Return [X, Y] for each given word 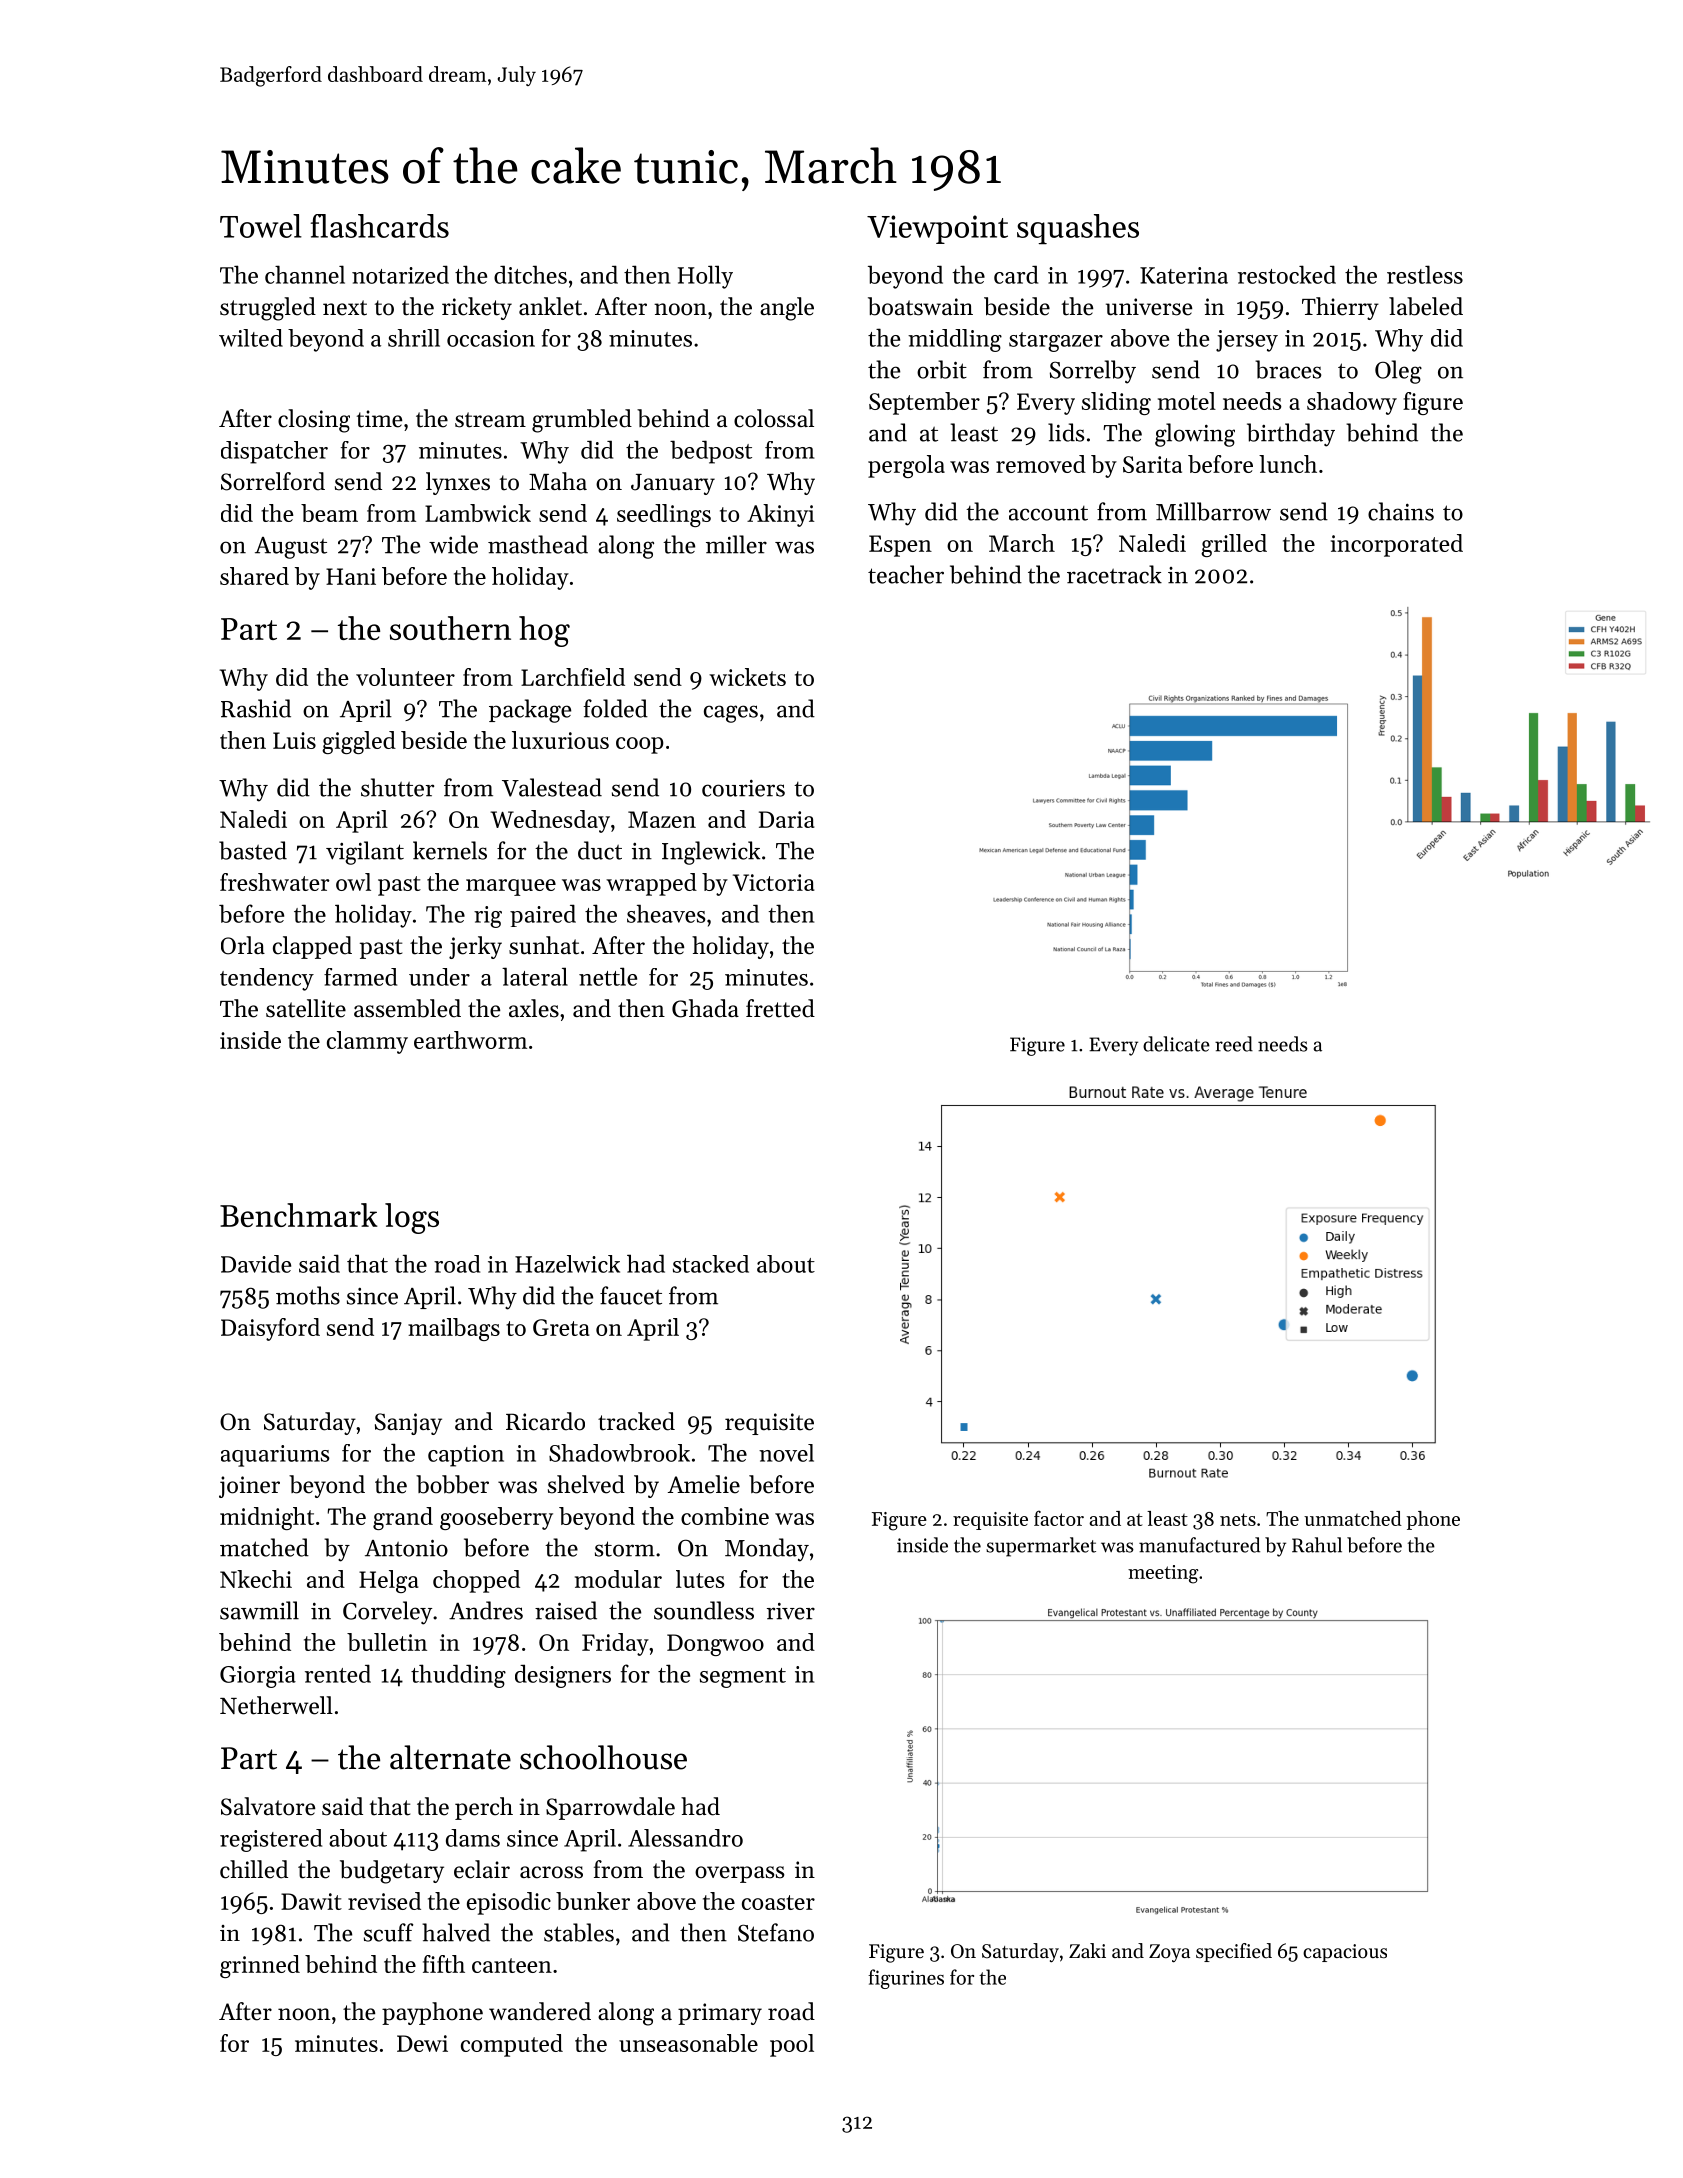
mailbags [454, 1329]
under [439, 977]
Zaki [1087, 1950]
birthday [1291, 435]
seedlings [664, 515]
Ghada [705, 1008]
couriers [743, 788]
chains [1401, 511]
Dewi [422, 2043]
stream [490, 420]
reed [1234, 1044]
